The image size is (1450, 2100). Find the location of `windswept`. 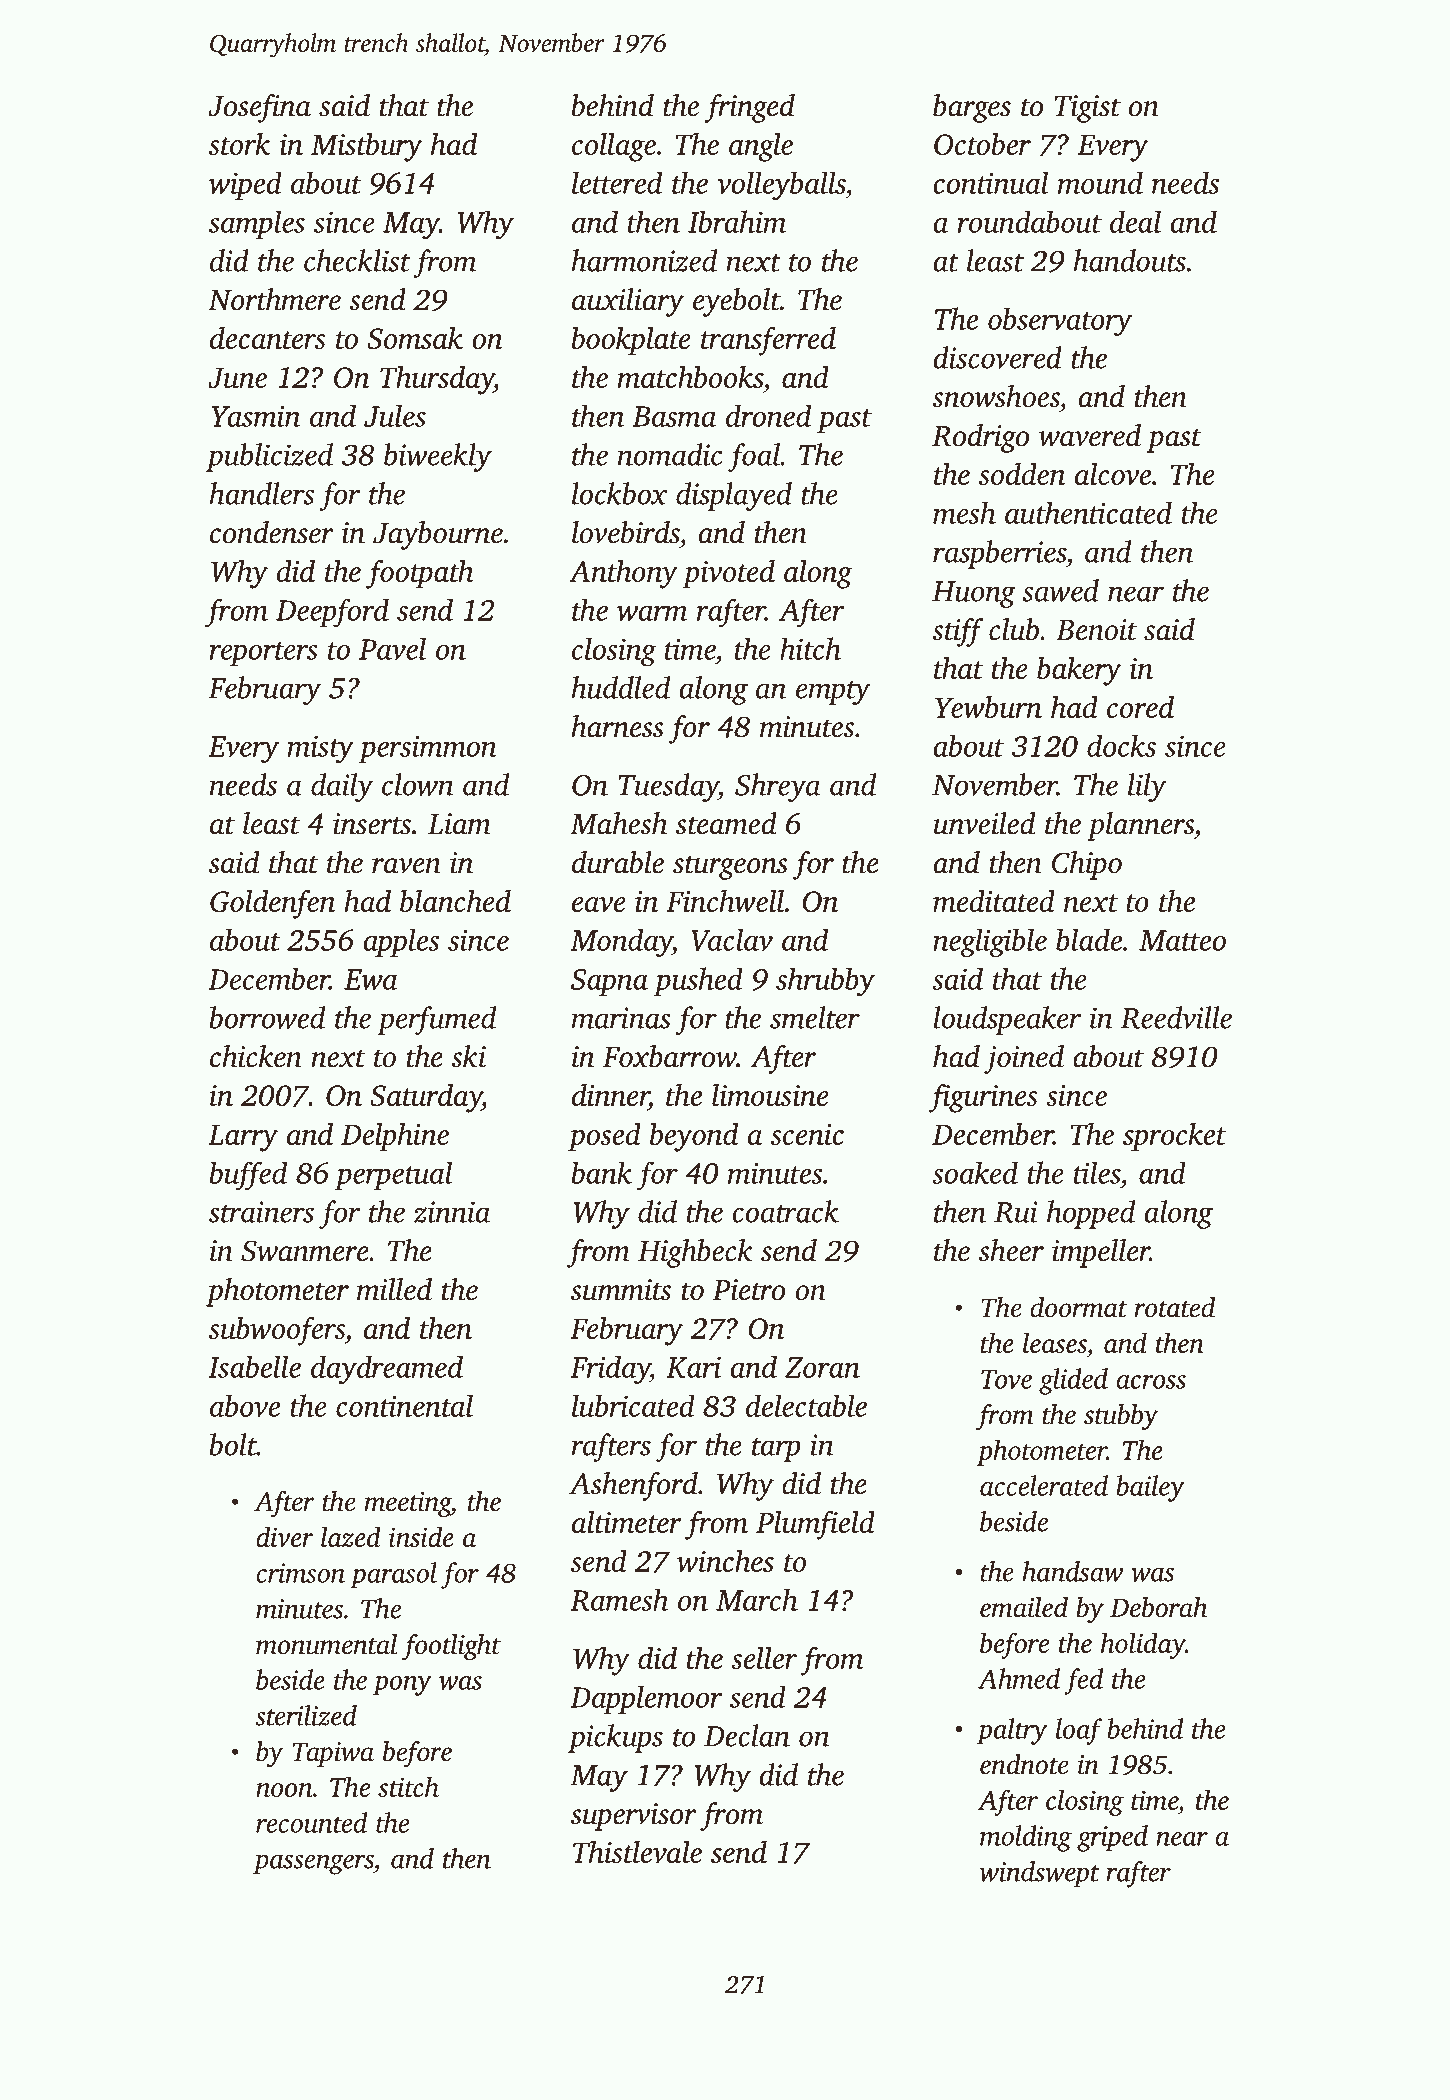

windswept is located at coordinates (1040, 1874).
